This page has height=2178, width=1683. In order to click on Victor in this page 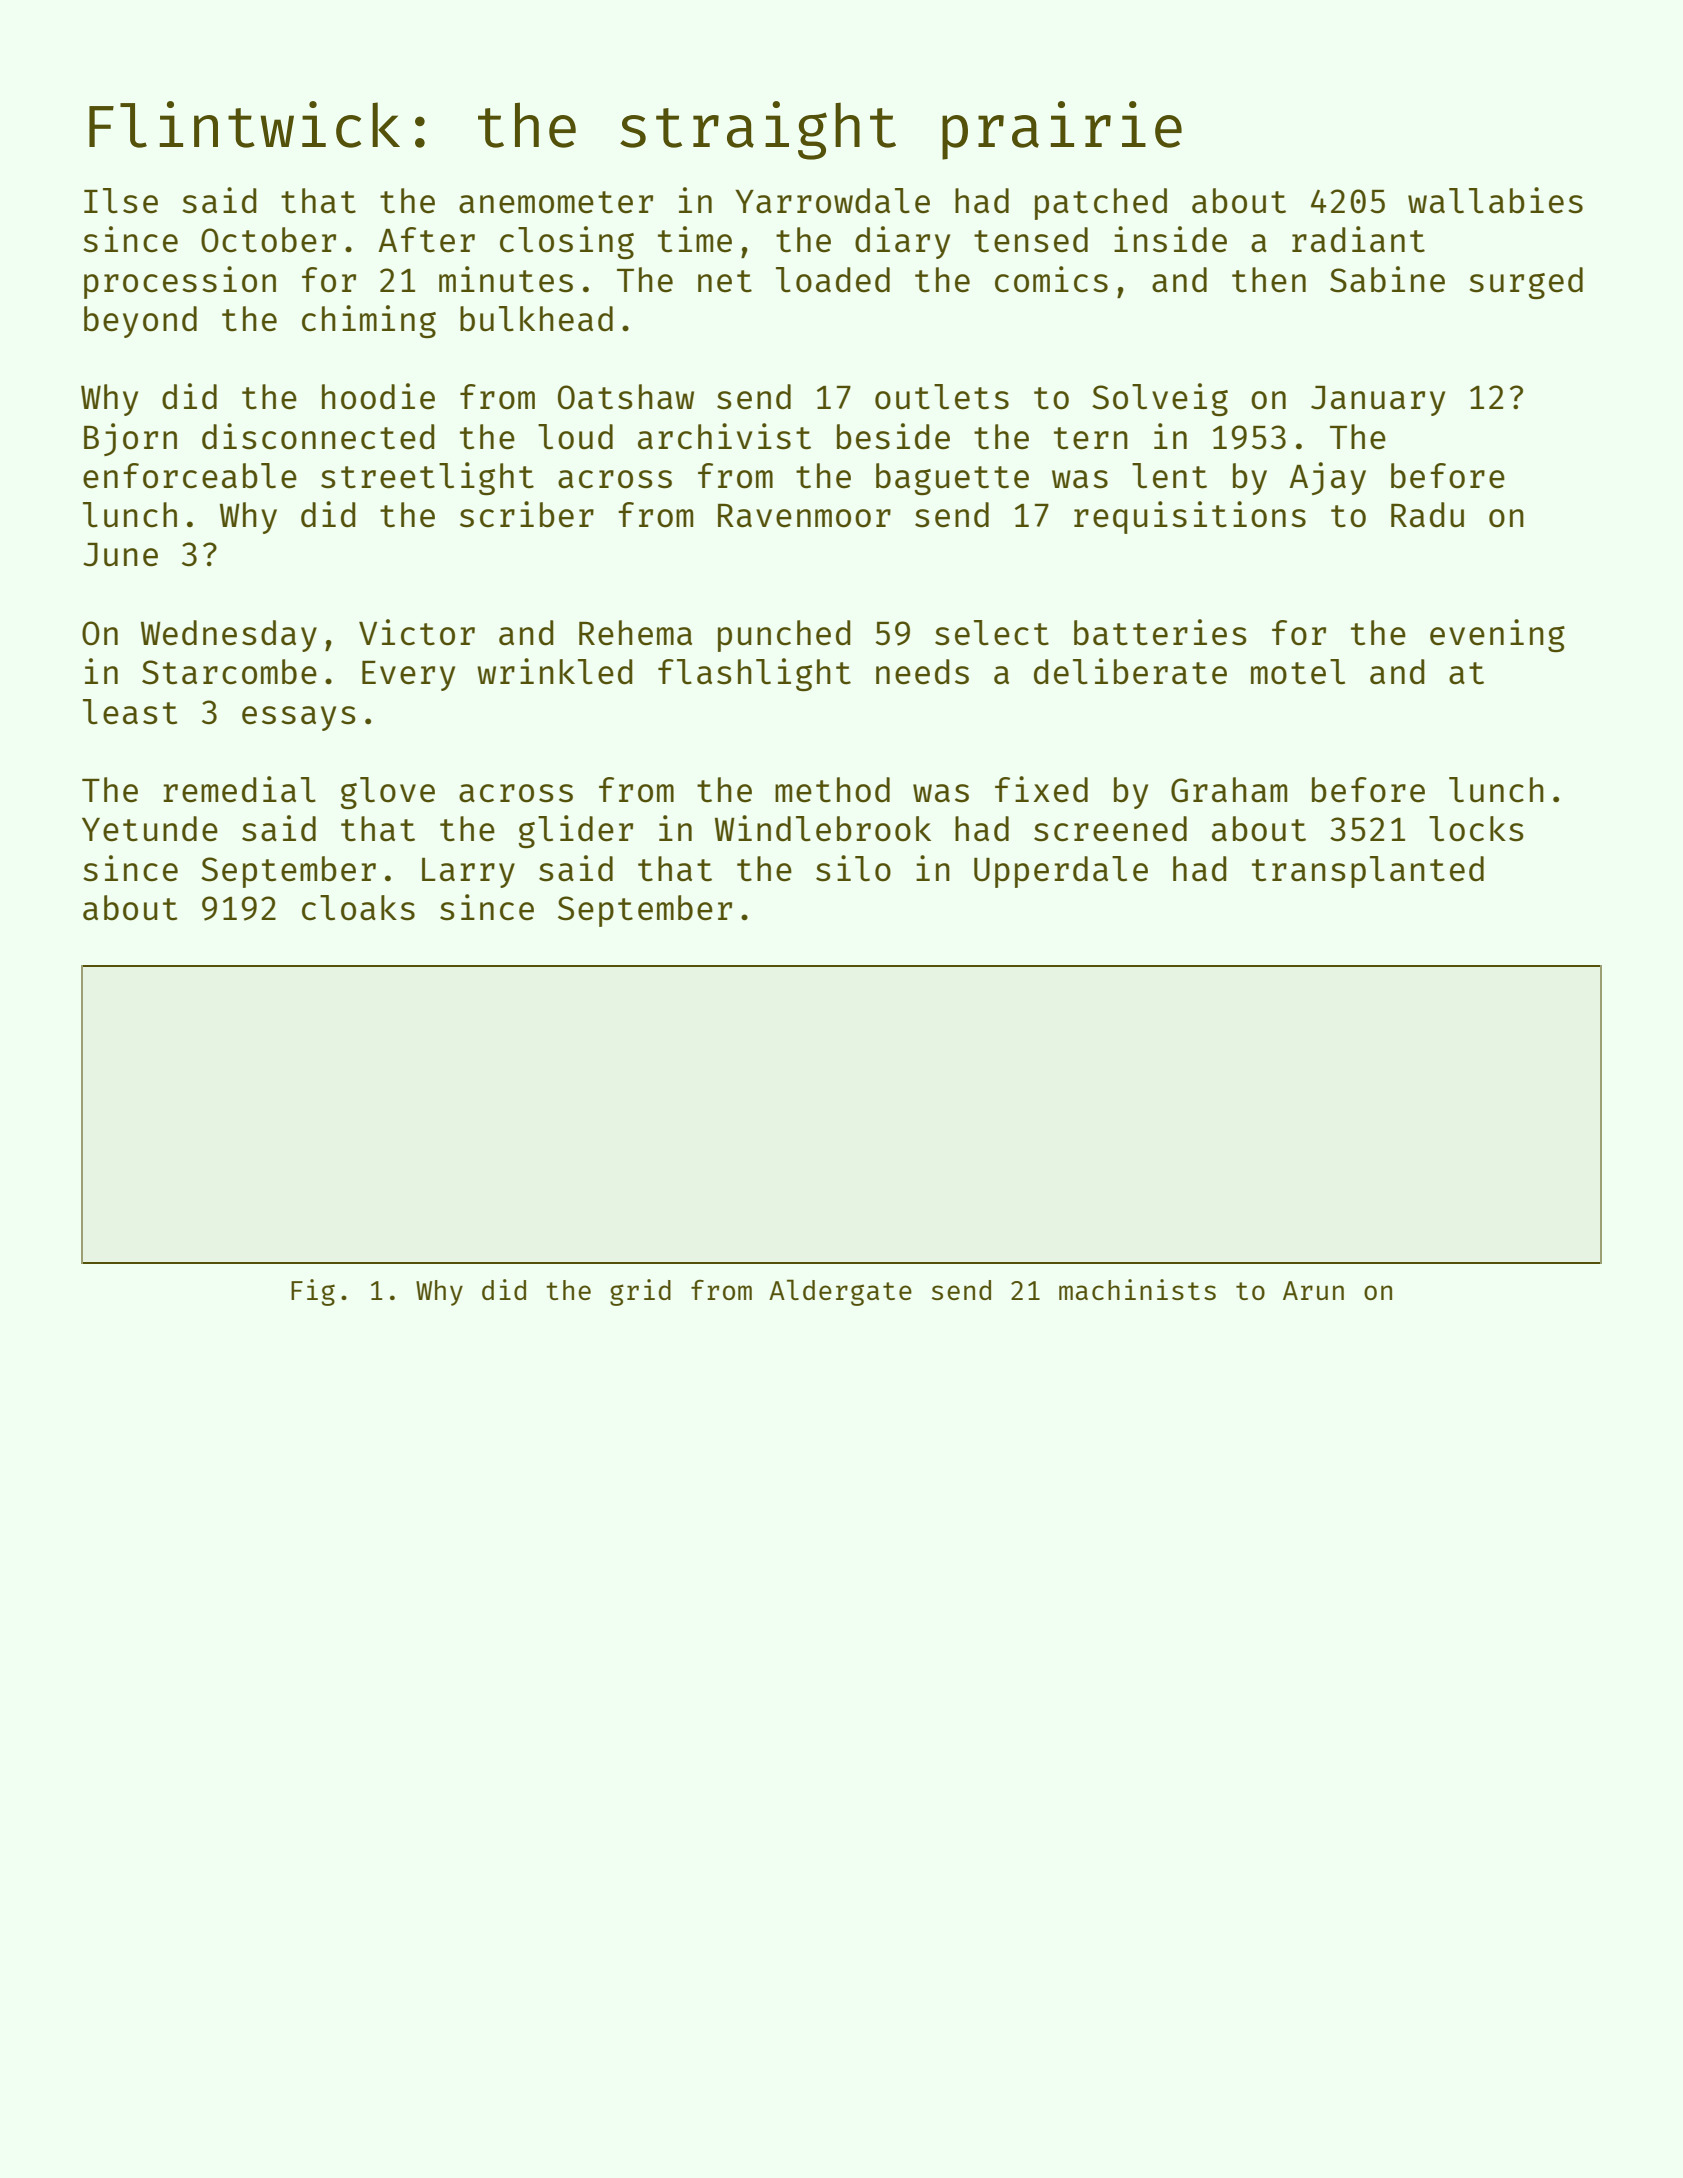, I will do `click(417, 632)`.
